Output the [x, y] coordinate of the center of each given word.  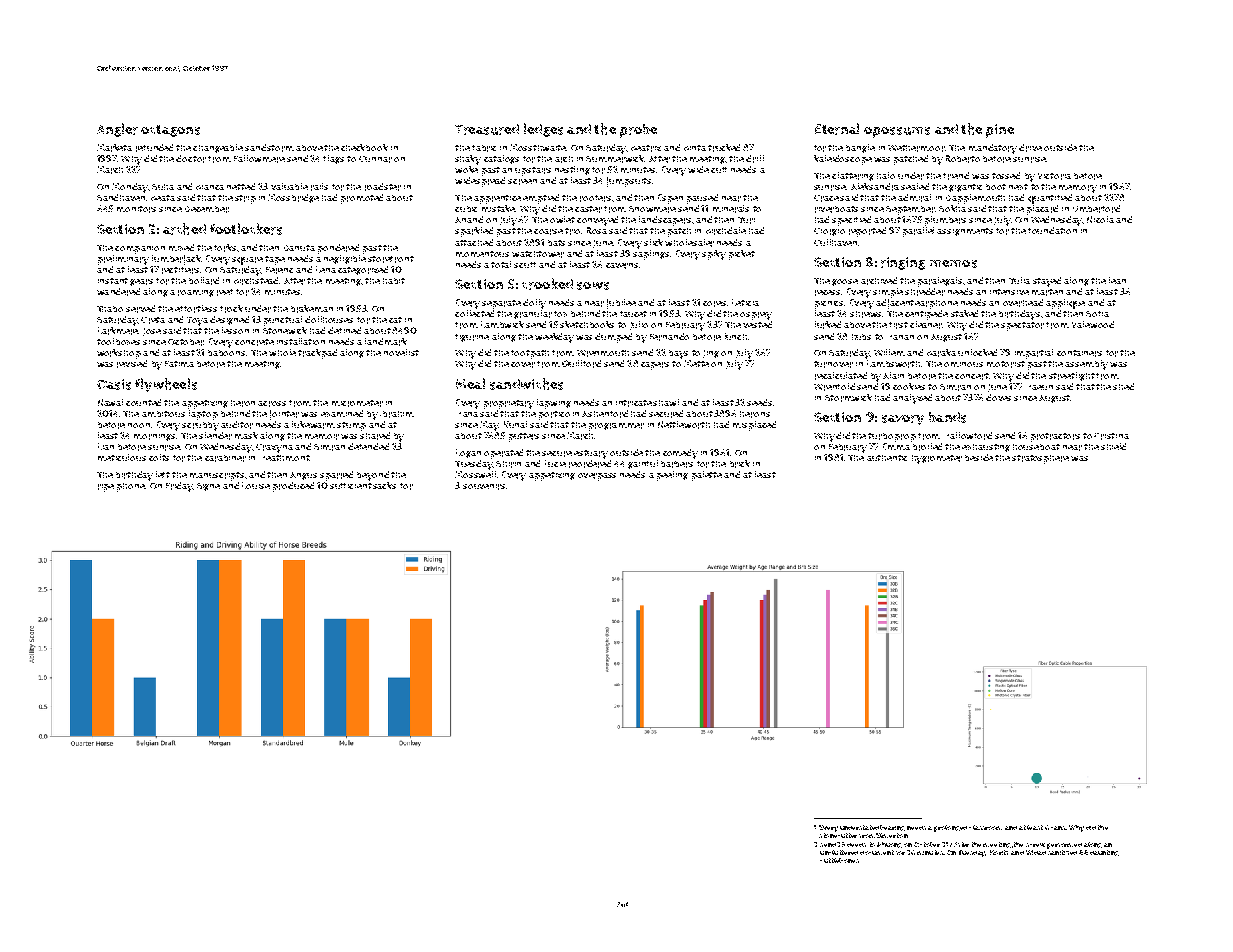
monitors [136, 209]
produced [293, 487]
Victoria [1054, 176]
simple [888, 293]
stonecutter [838, 835]
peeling [672, 476]
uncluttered [839, 852]
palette [707, 476]
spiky [714, 255]
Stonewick [285, 330]
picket [742, 255]
